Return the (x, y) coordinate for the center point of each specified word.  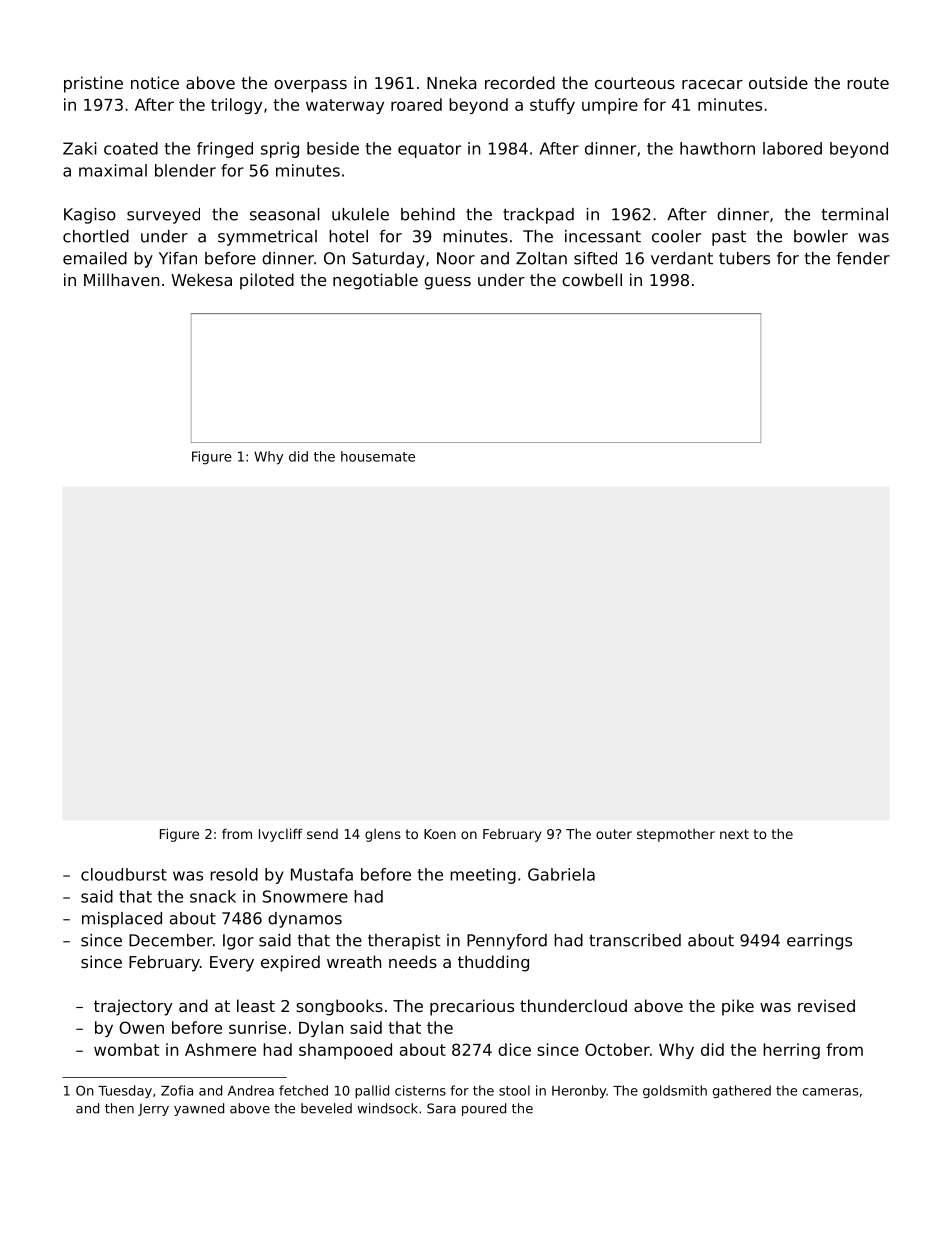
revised (826, 1005)
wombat (127, 1049)
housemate (378, 456)
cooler (676, 236)
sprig (280, 150)
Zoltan (541, 258)
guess (447, 283)
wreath (354, 961)
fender (863, 258)
